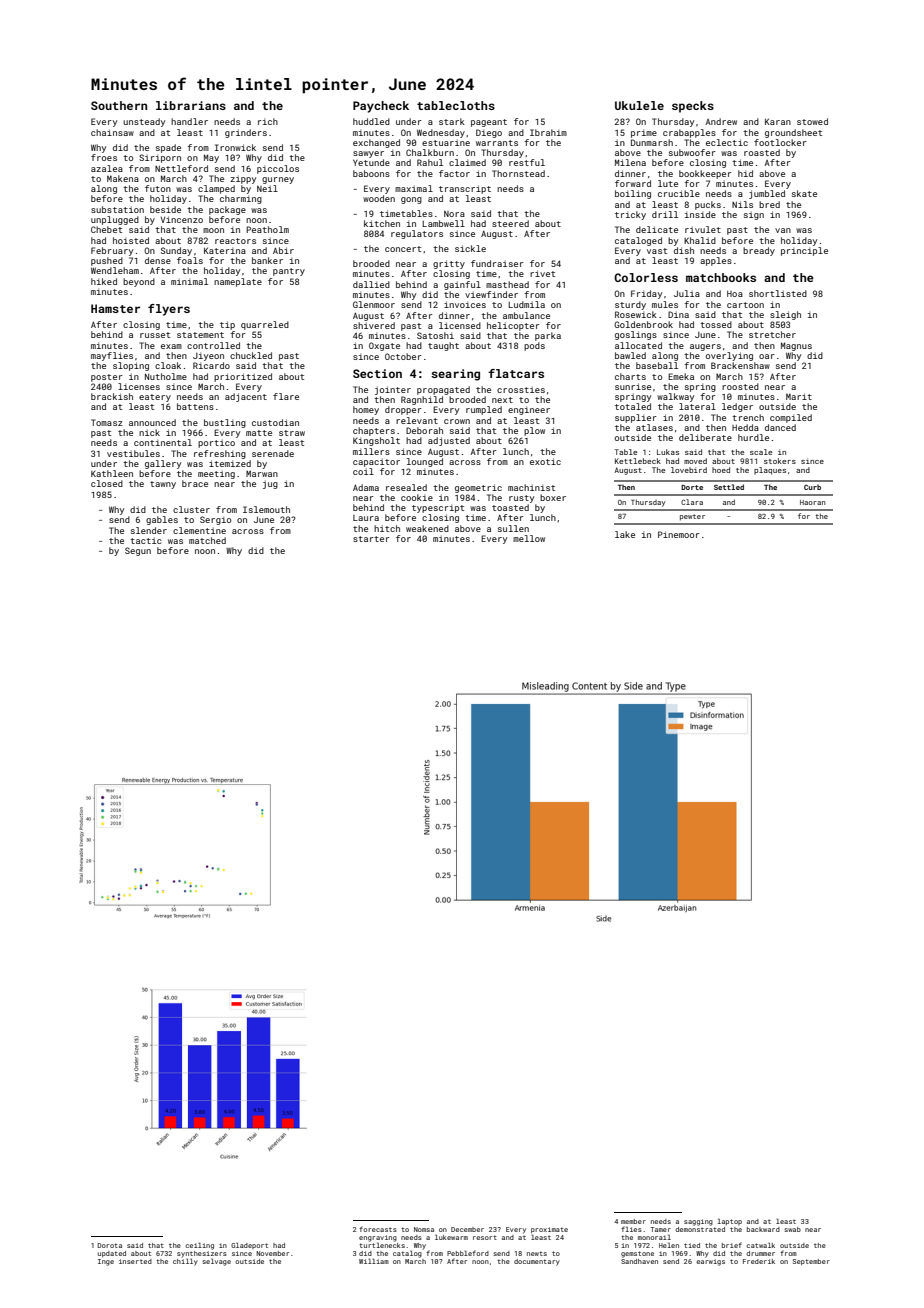 The image size is (924, 1308). I want to click on weakened, so click(427, 528).
